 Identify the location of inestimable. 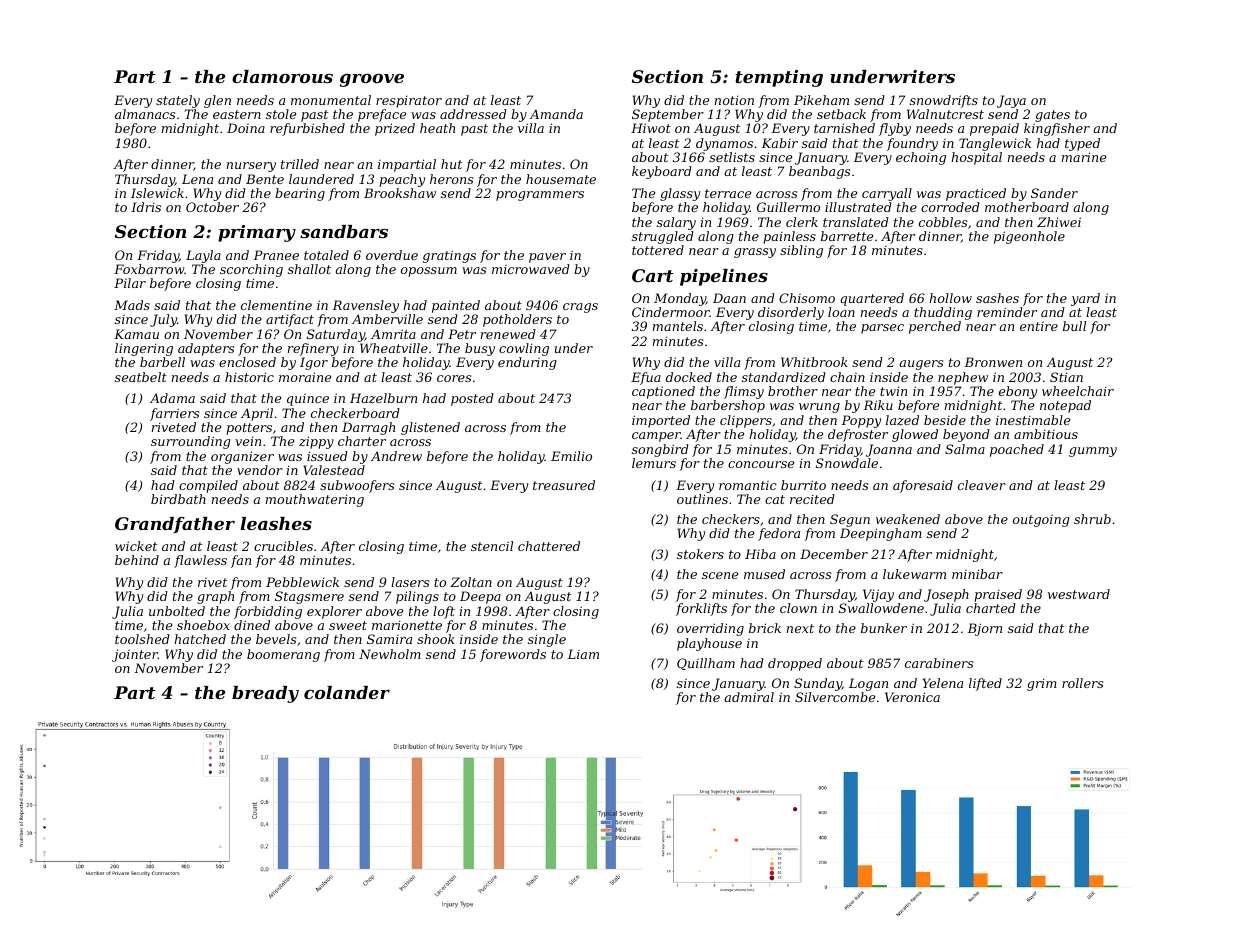
(1033, 420).
